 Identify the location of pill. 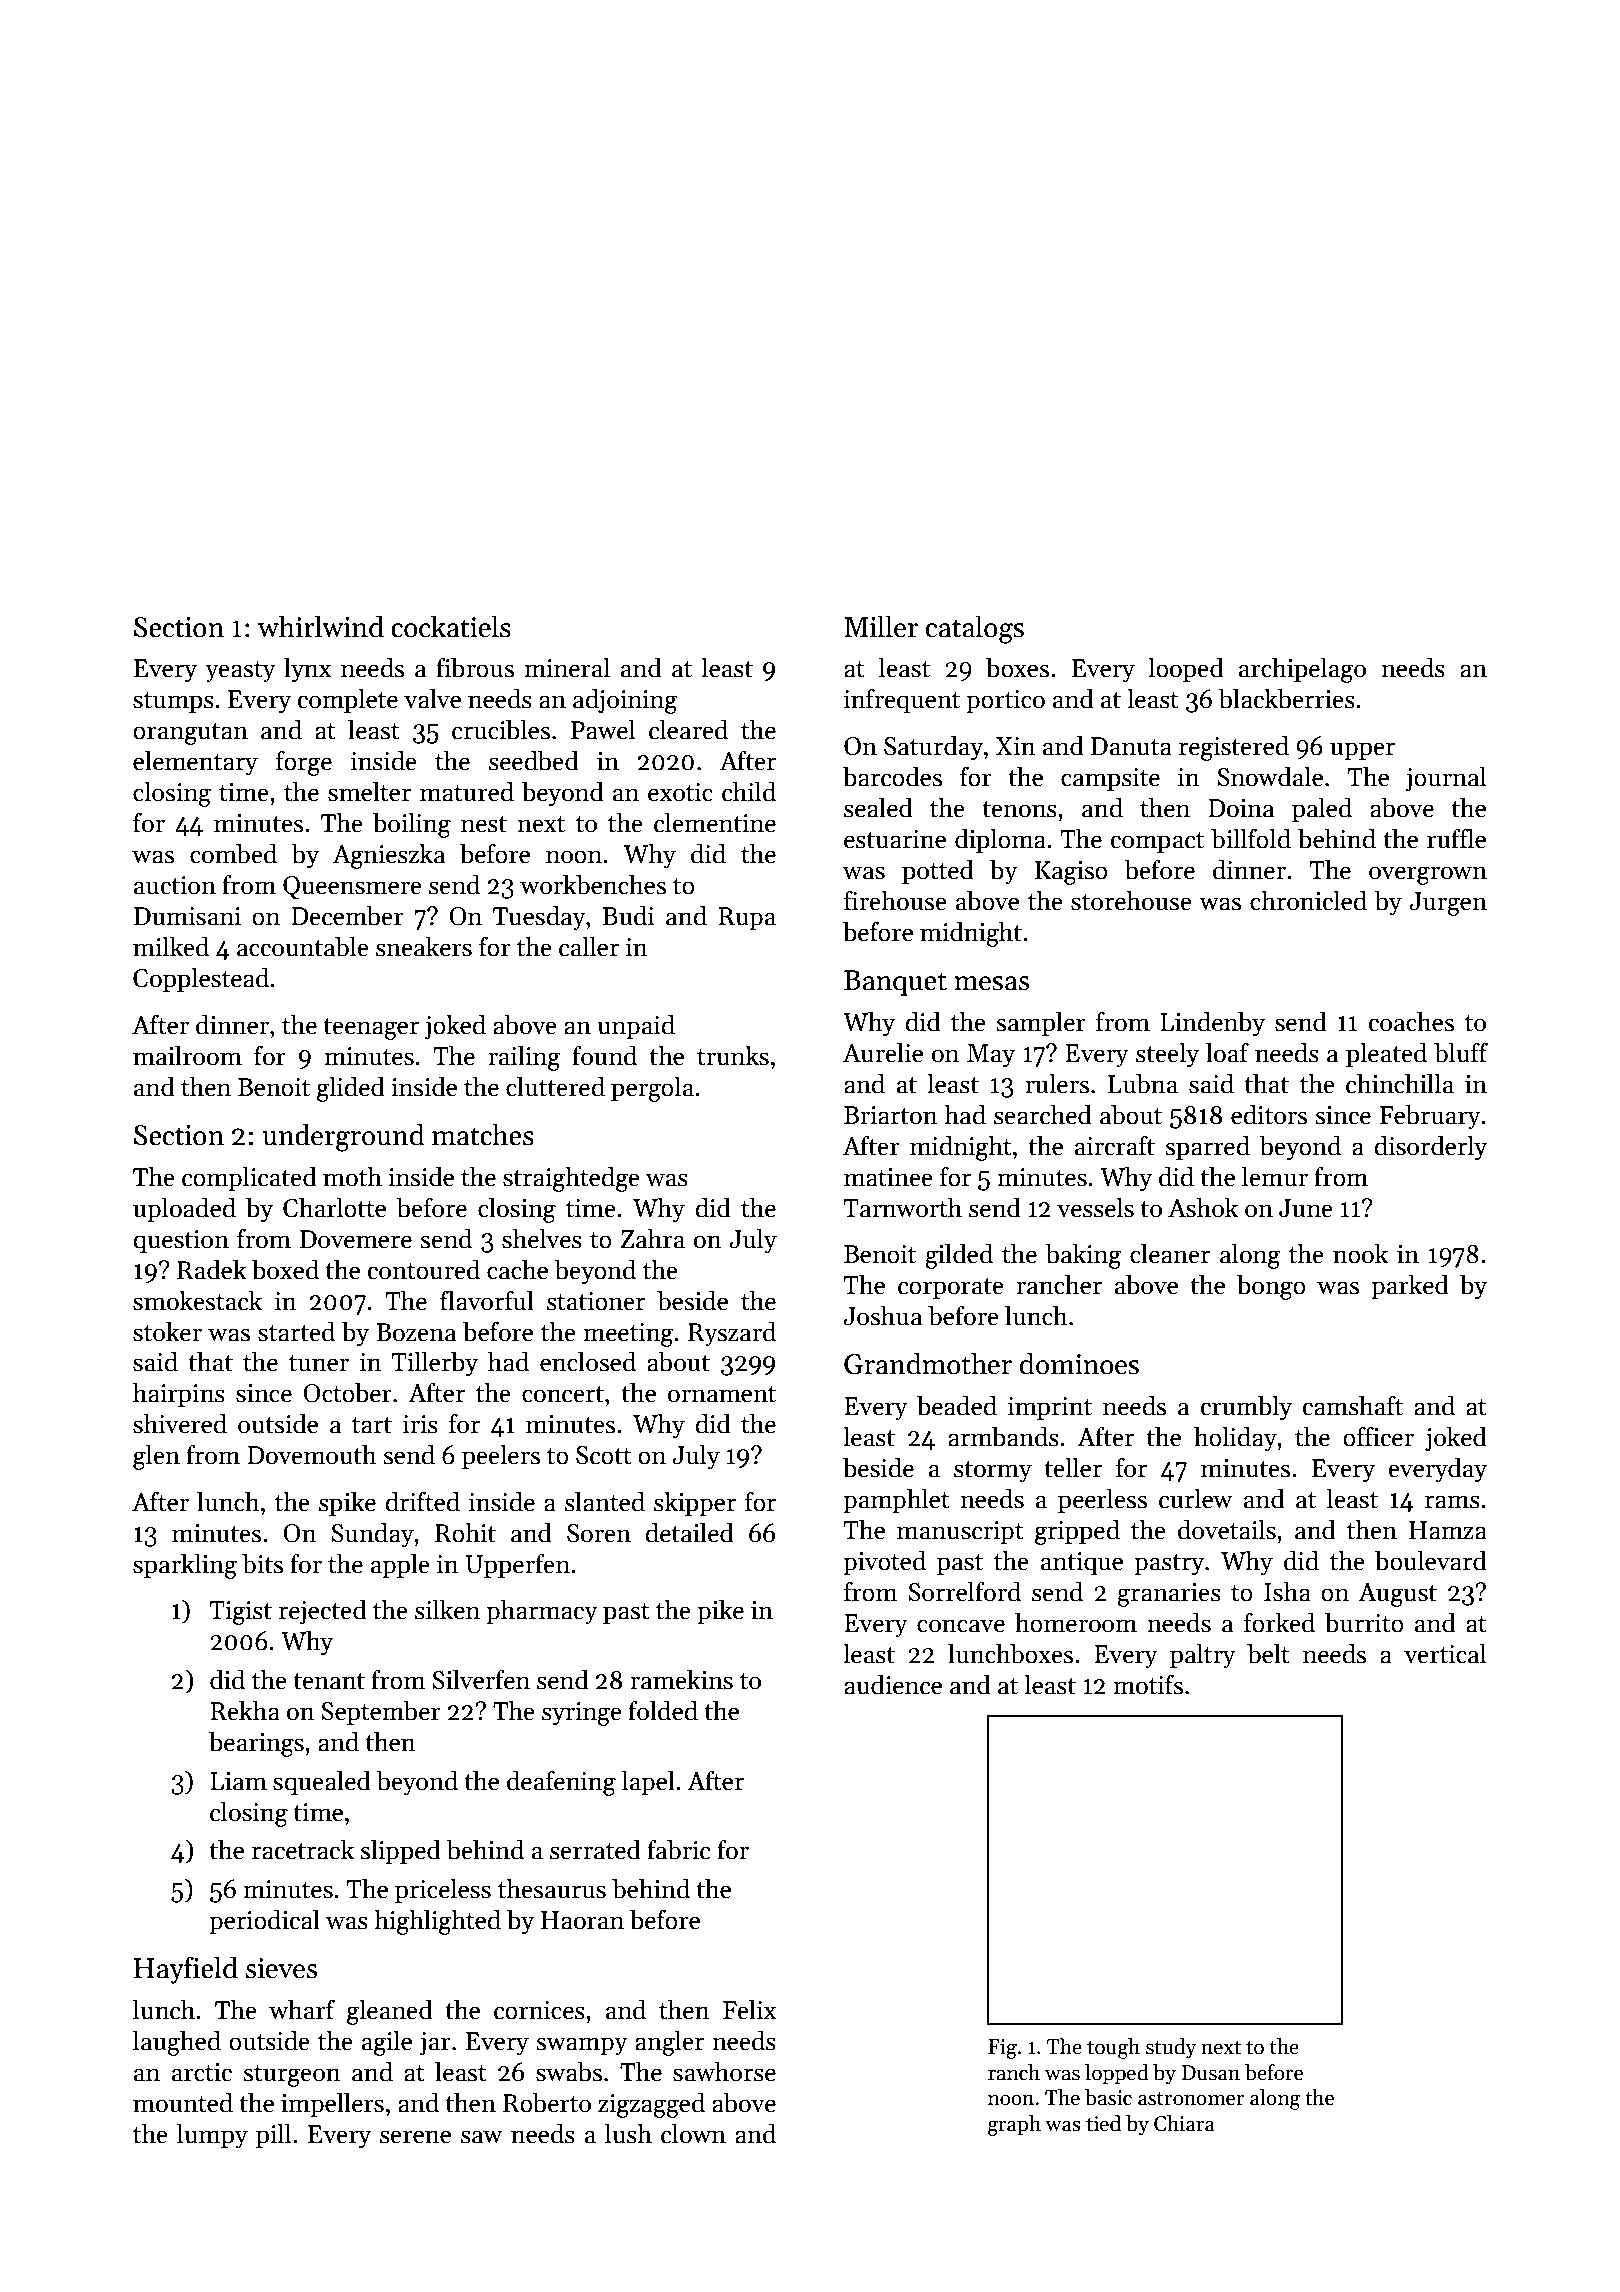
(273, 2135).
